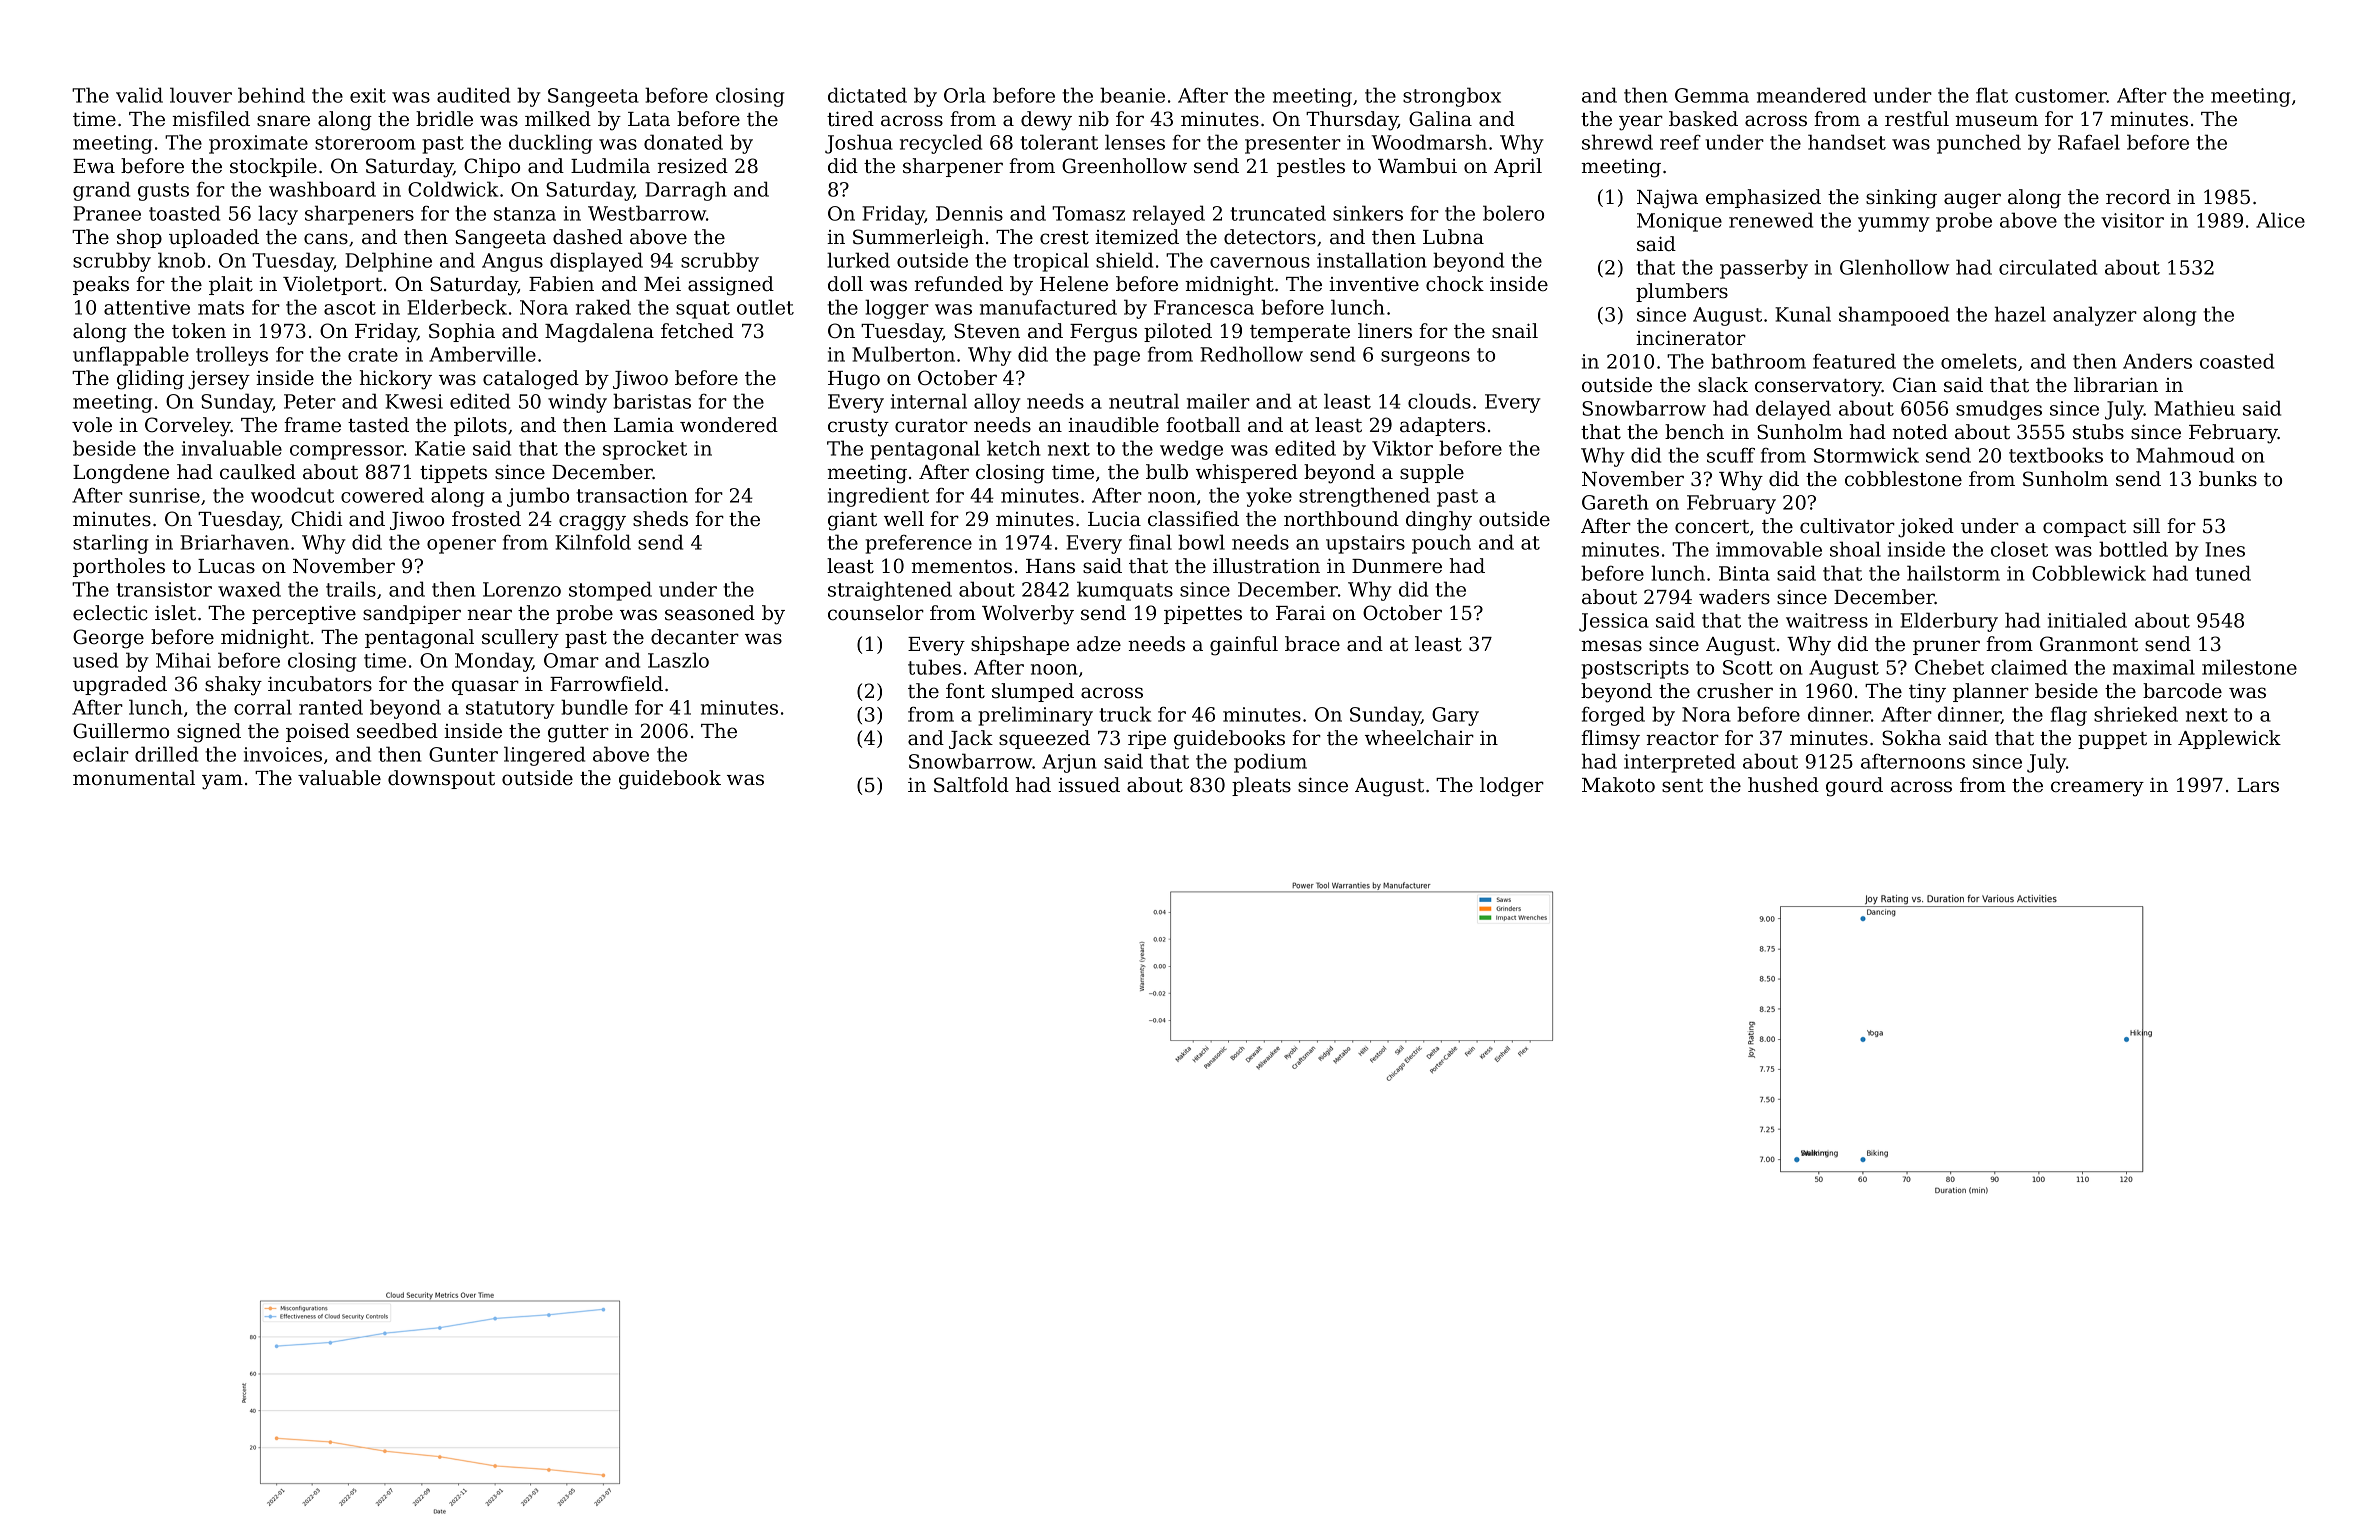 The width and height of the screenshot is (2380, 1540). What do you see at coordinates (2223, 573) in the screenshot?
I see `tuned` at bounding box center [2223, 573].
